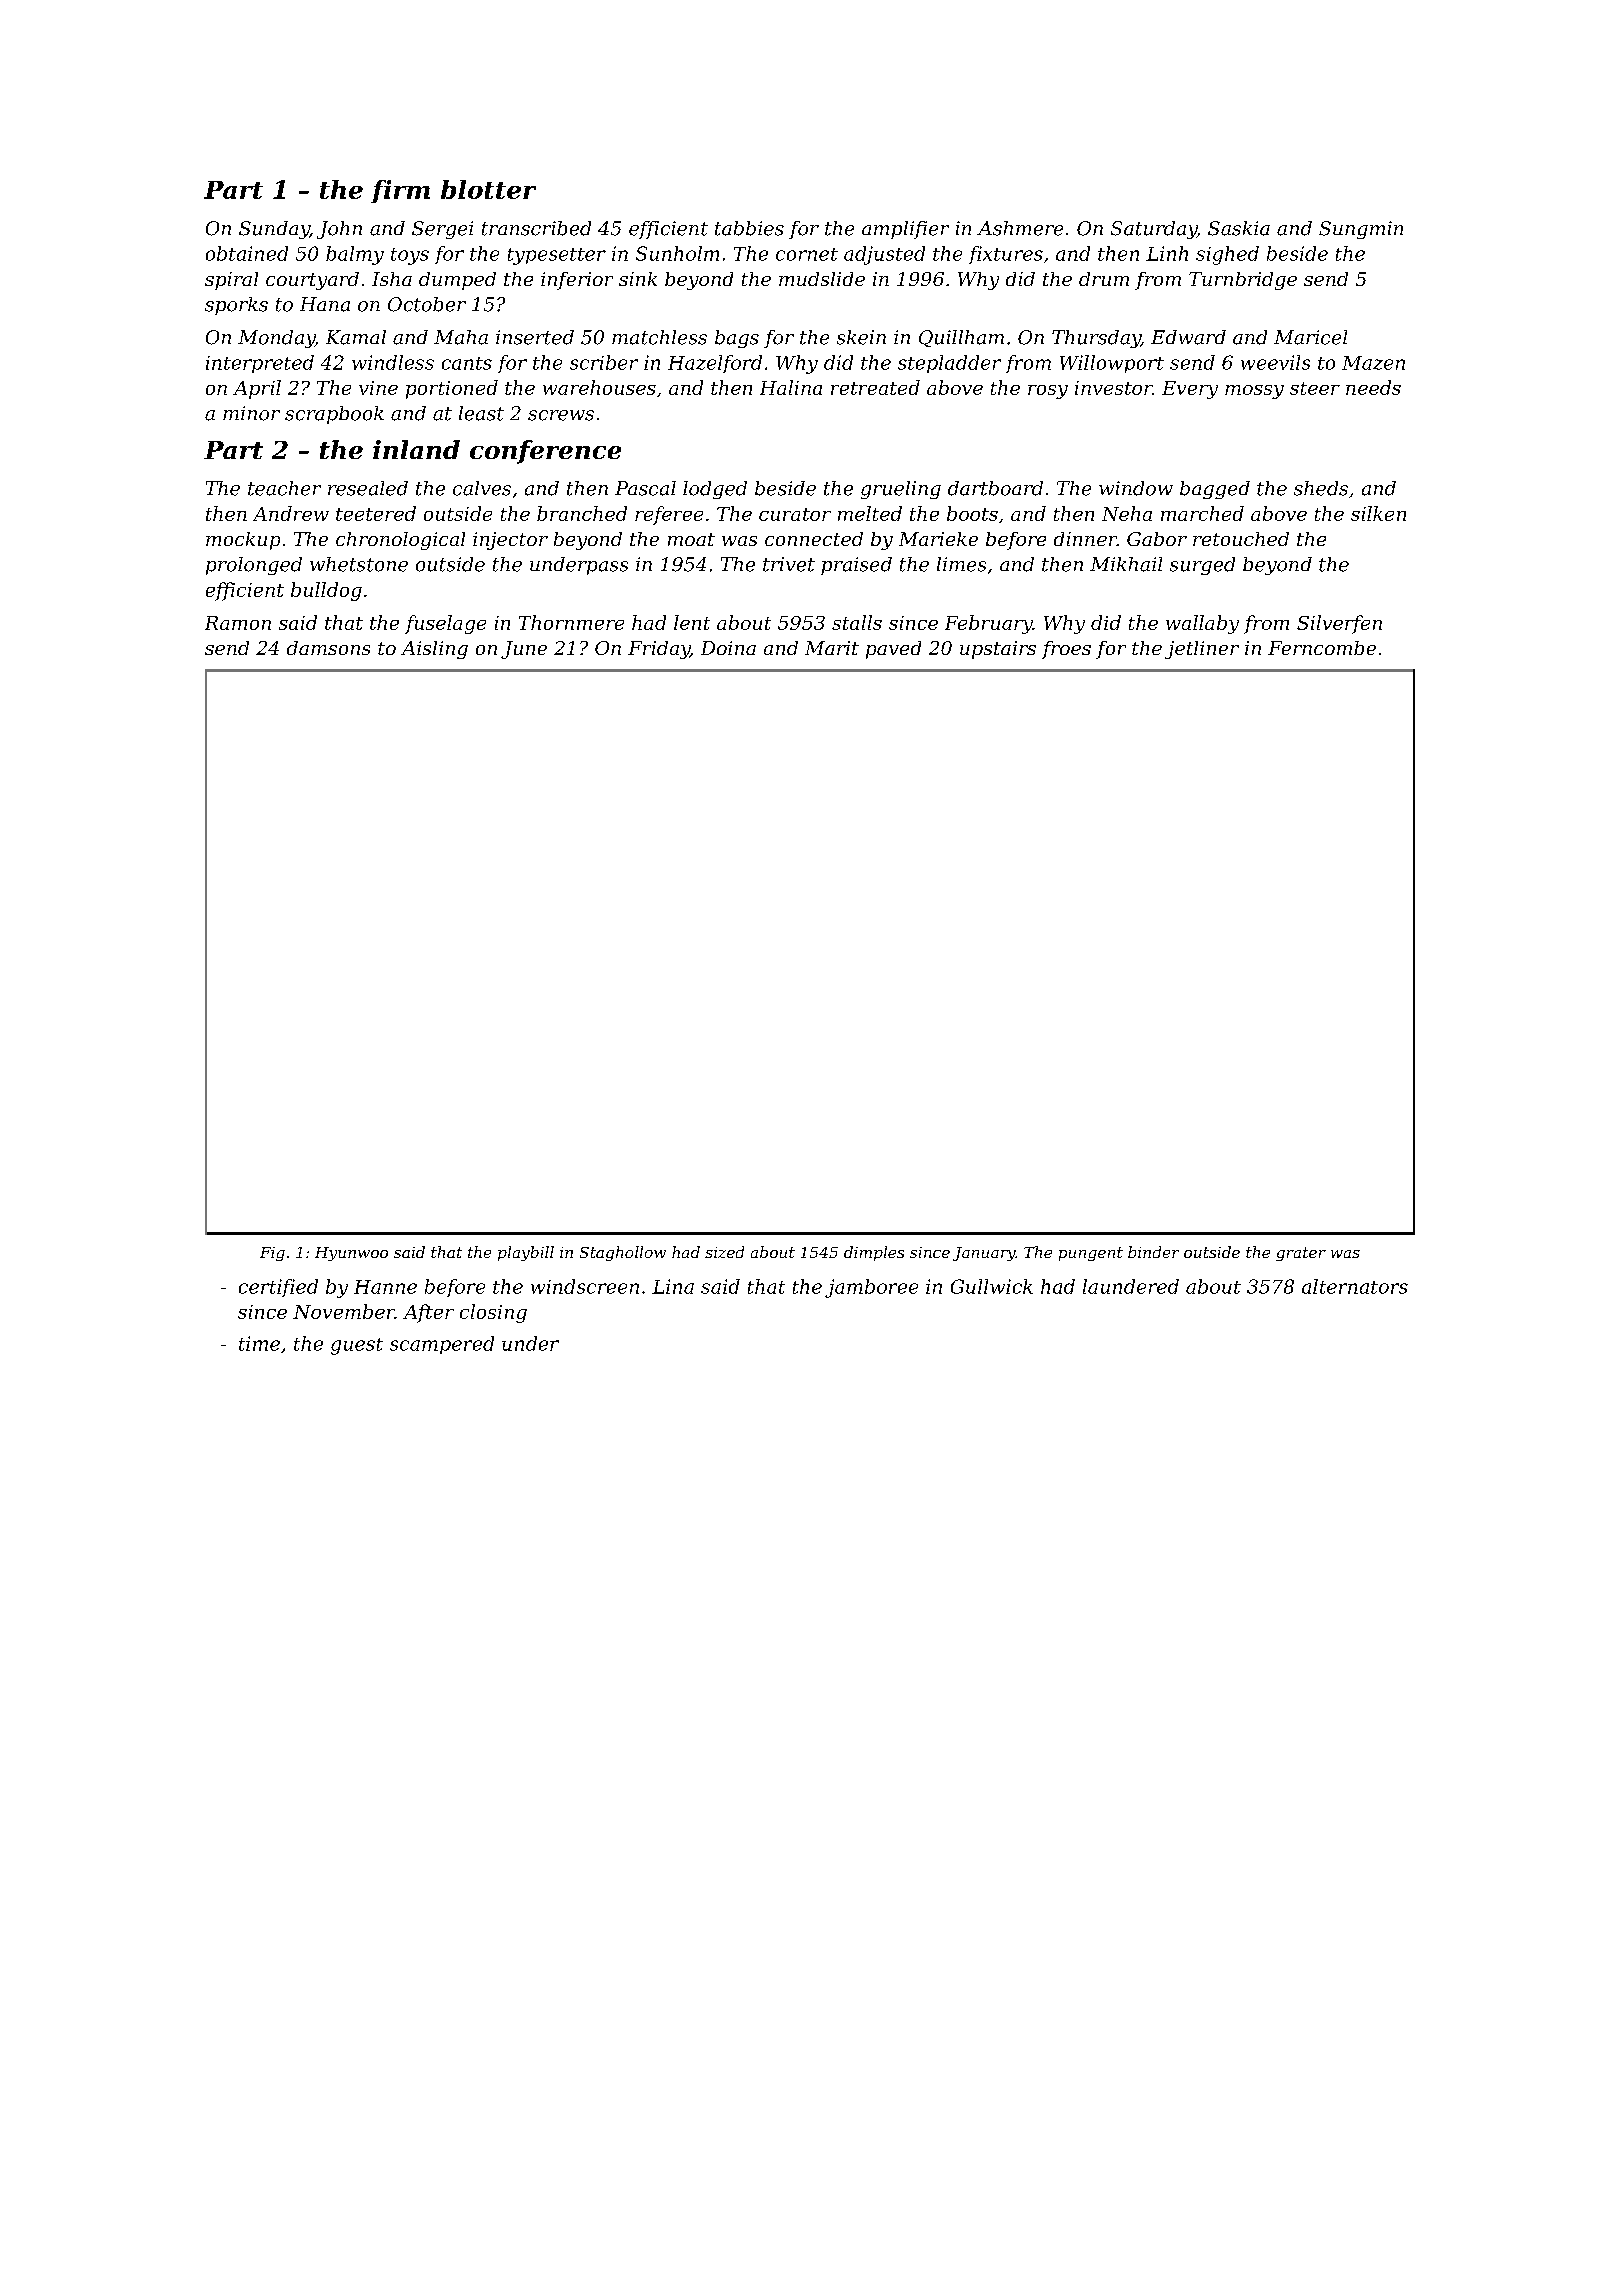 The image size is (1620, 2292). I want to click on whetstone, so click(359, 564).
